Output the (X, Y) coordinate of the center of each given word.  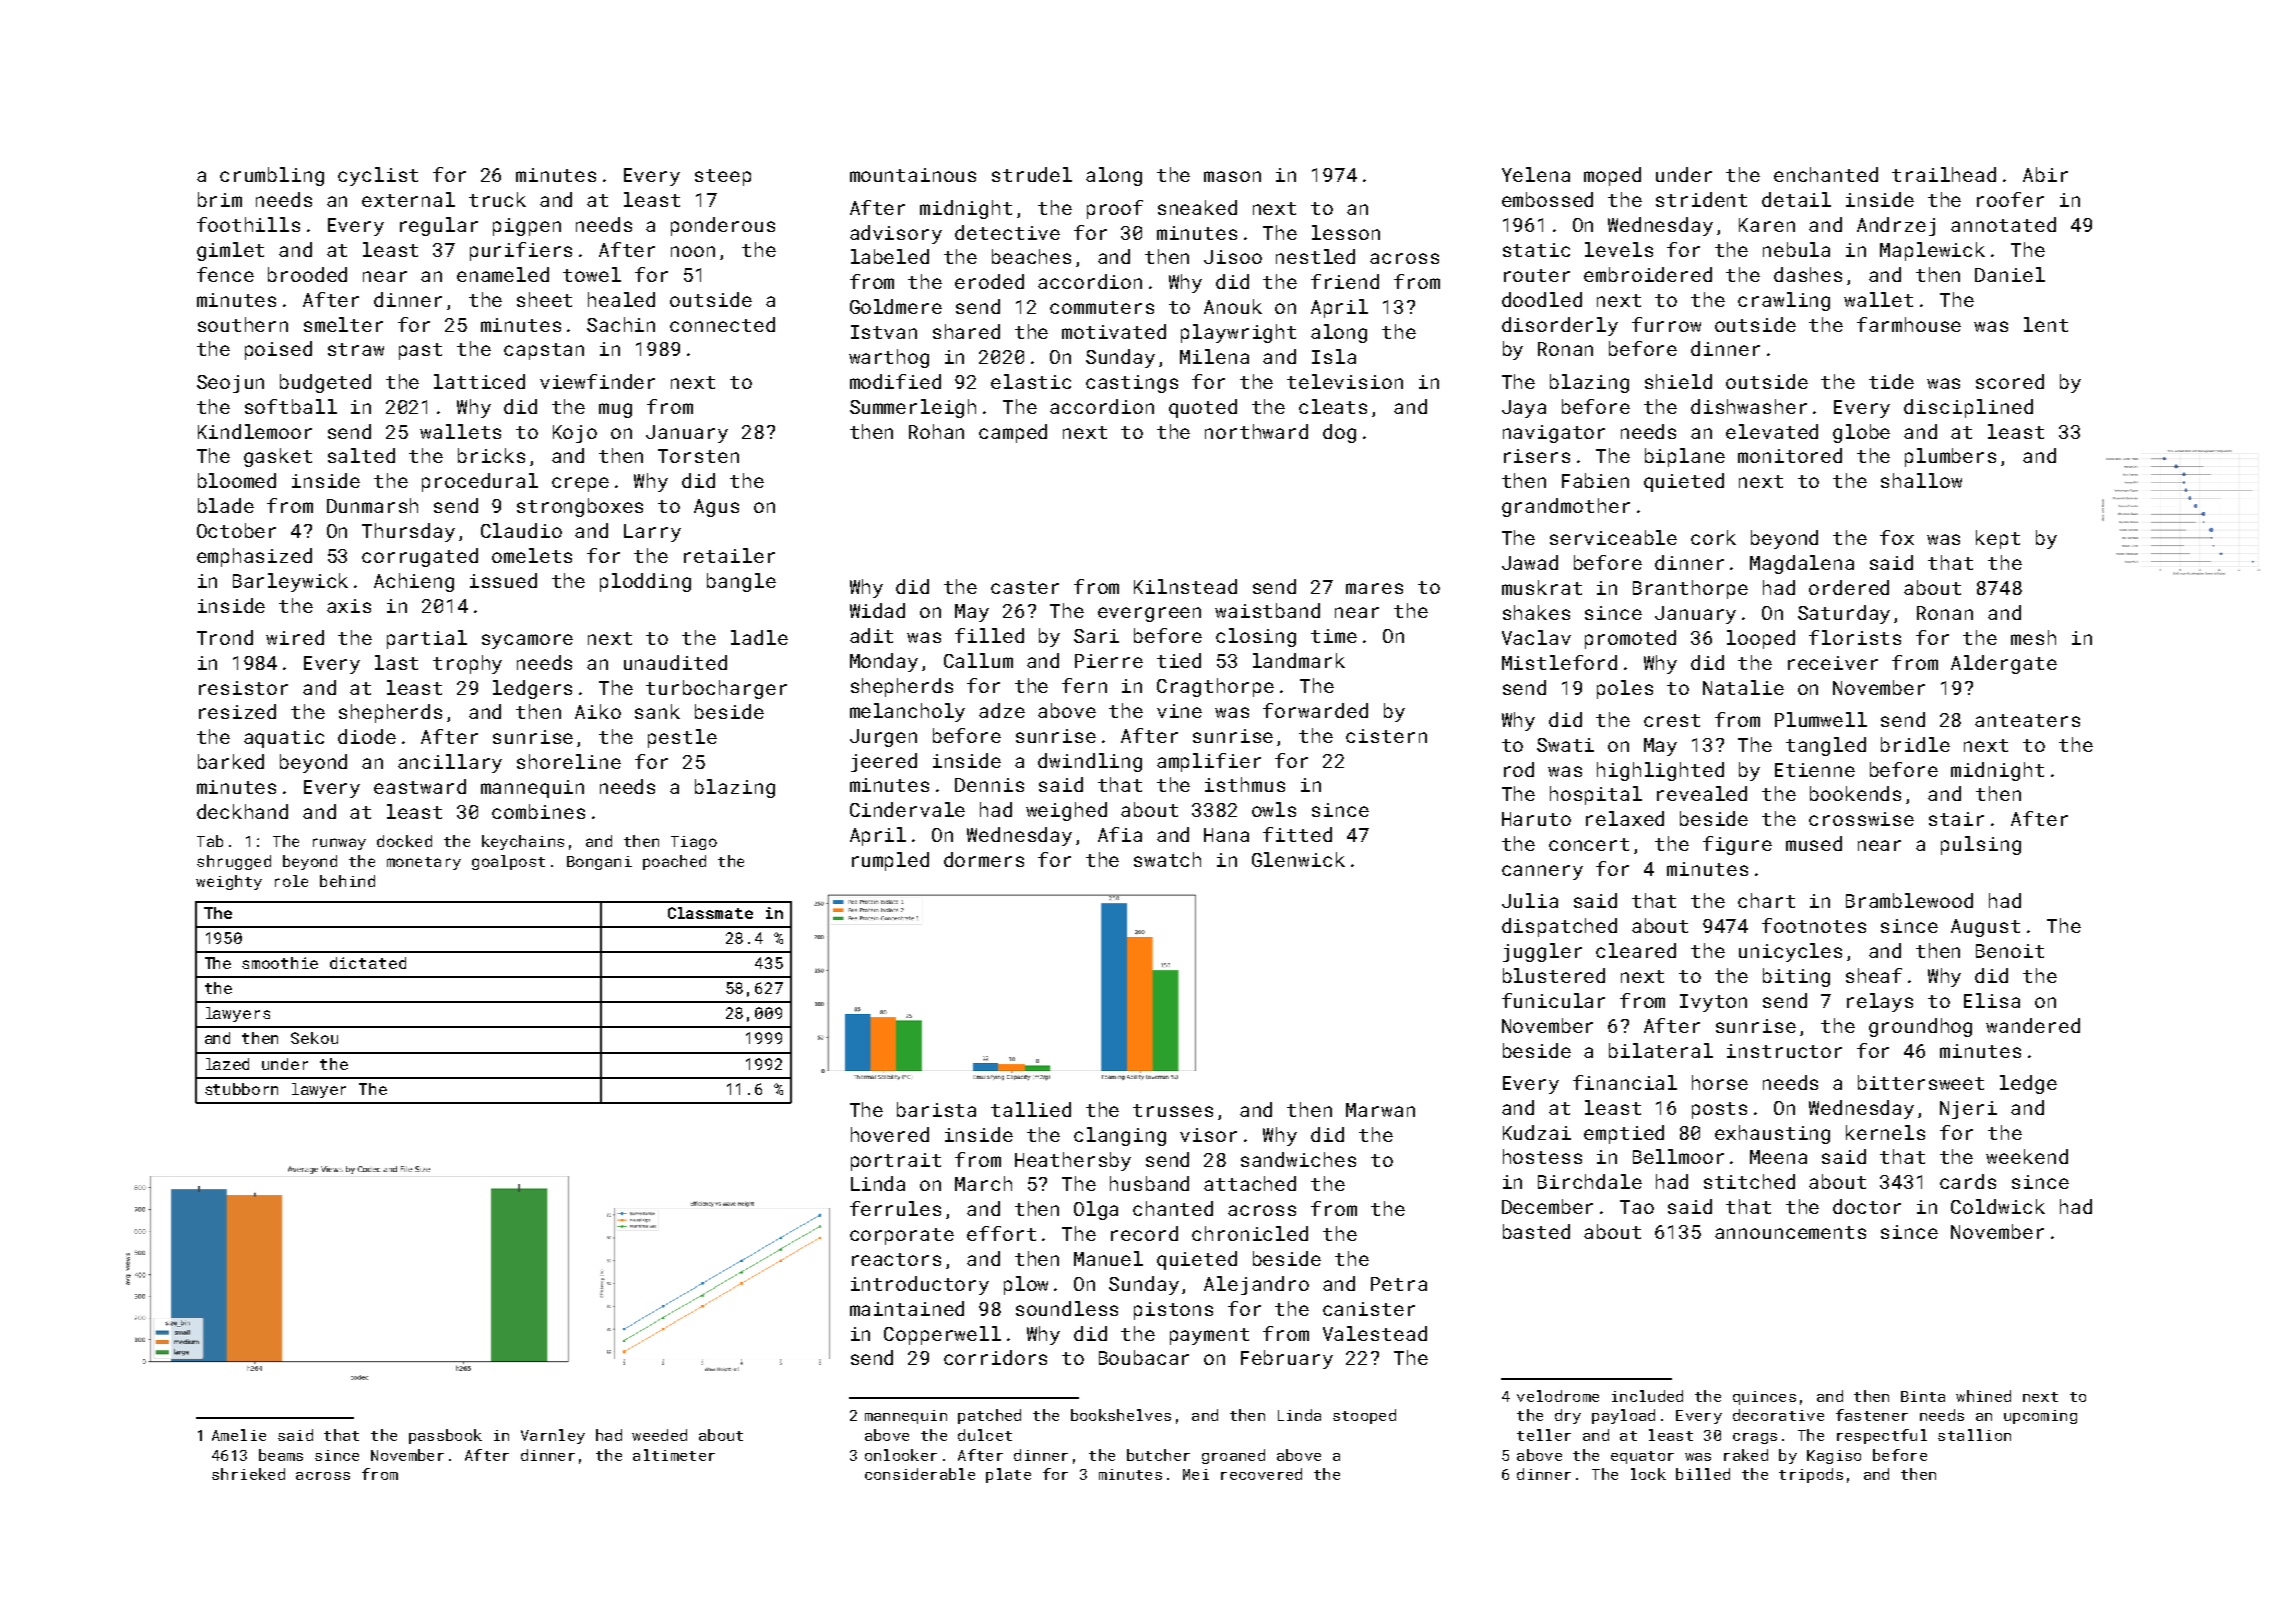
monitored (1790, 455)
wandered (2033, 1025)
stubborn (241, 1089)
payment (1209, 1336)
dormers (984, 859)
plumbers (1950, 457)
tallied (1031, 1109)
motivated (1114, 331)
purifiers (521, 251)
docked (404, 841)
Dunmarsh (372, 505)
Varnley (553, 1436)
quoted (1203, 408)
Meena (1778, 1157)
